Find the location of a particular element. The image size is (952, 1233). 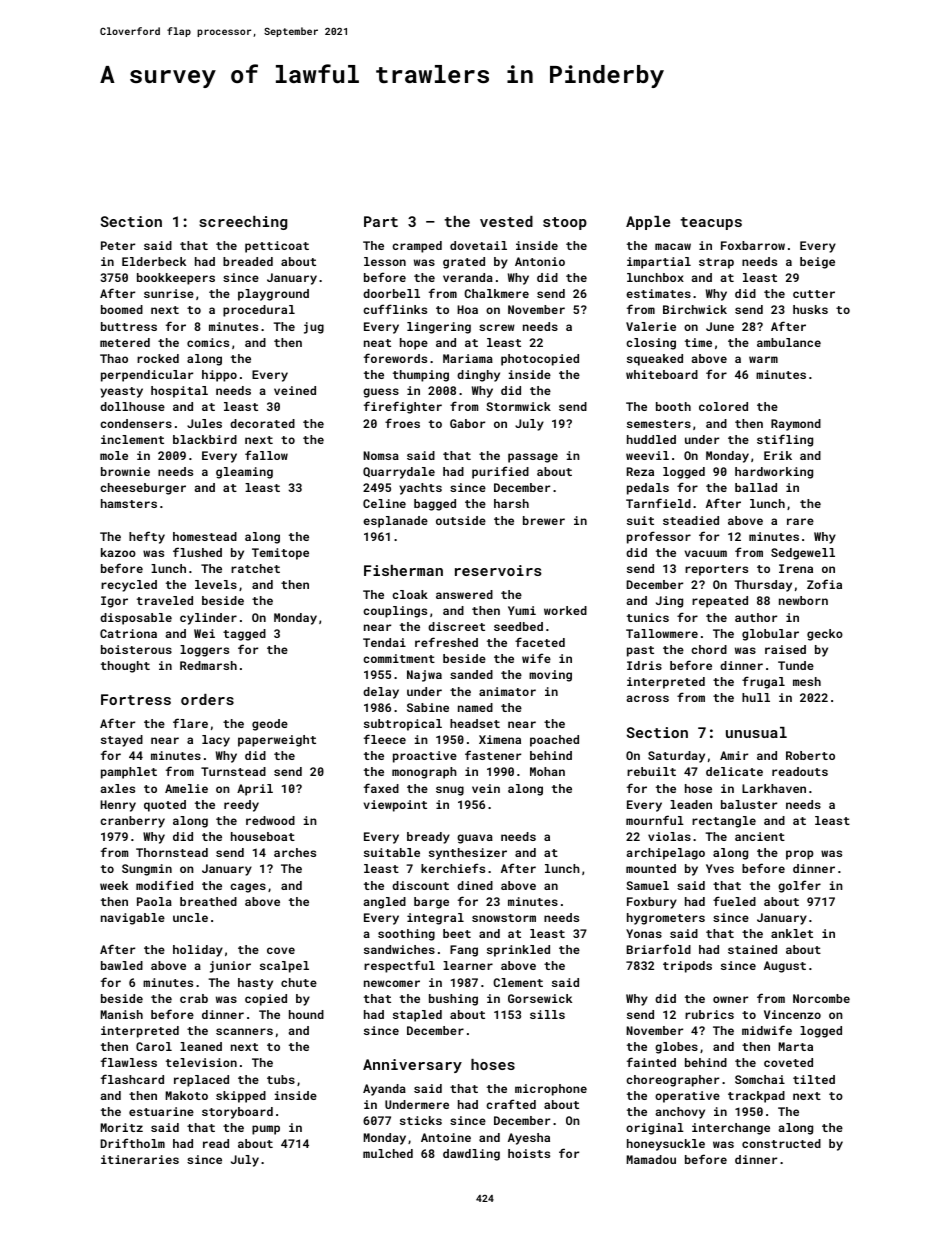

fueled is located at coordinates (734, 901).
